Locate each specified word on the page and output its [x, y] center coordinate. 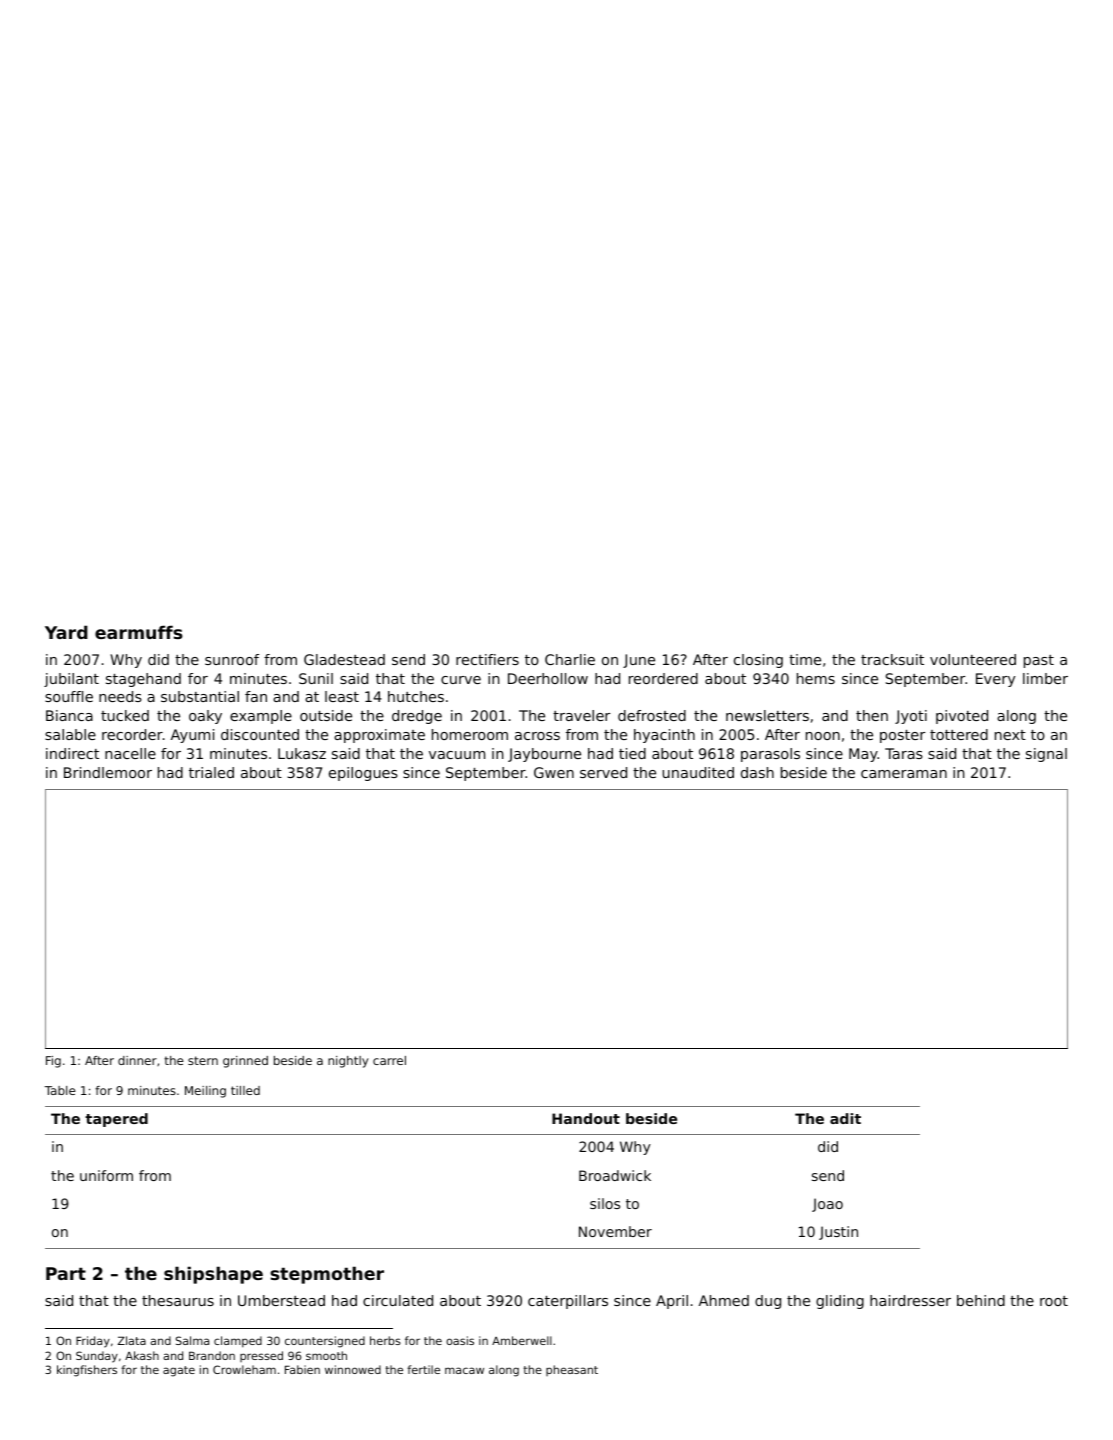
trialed [211, 772]
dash [757, 772]
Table [60, 1090]
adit [845, 1118]
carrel [389, 1060]
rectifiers [487, 659]
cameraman [904, 774]
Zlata [132, 1340]
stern [203, 1060]
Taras [904, 753]
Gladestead [344, 659]
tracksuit [892, 659]
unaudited [698, 772]
